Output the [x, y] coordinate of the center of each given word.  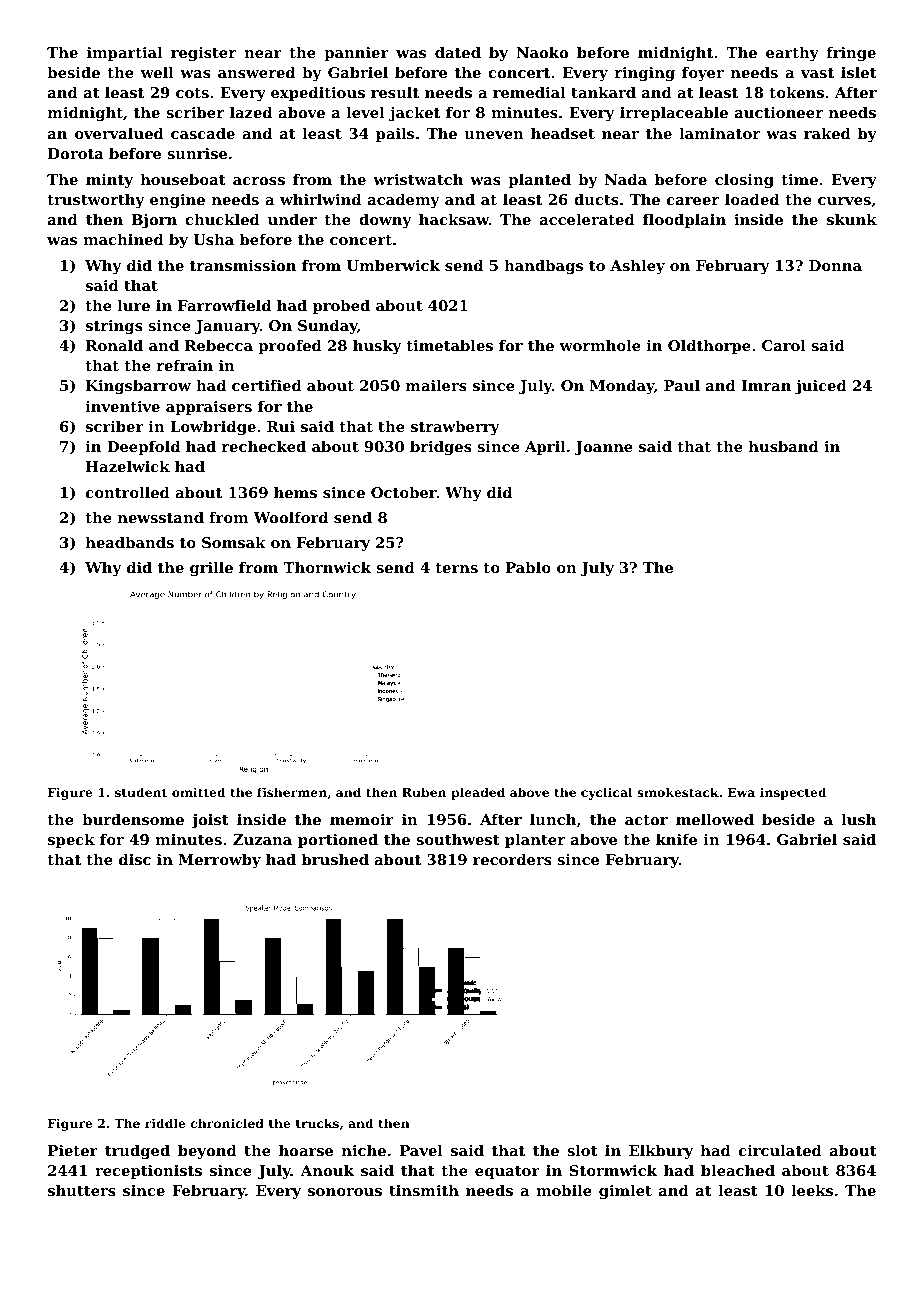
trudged [137, 1152]
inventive [123, 406]
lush [858, 819]
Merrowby [219, 861]
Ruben [424, 792]
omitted [199, 792]
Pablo [528, 567]
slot [582, 1150]
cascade [203, 133]
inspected [793, 793]
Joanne [604, 448]
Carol [784, 345]
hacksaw [454, 219]
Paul [682, 385]
